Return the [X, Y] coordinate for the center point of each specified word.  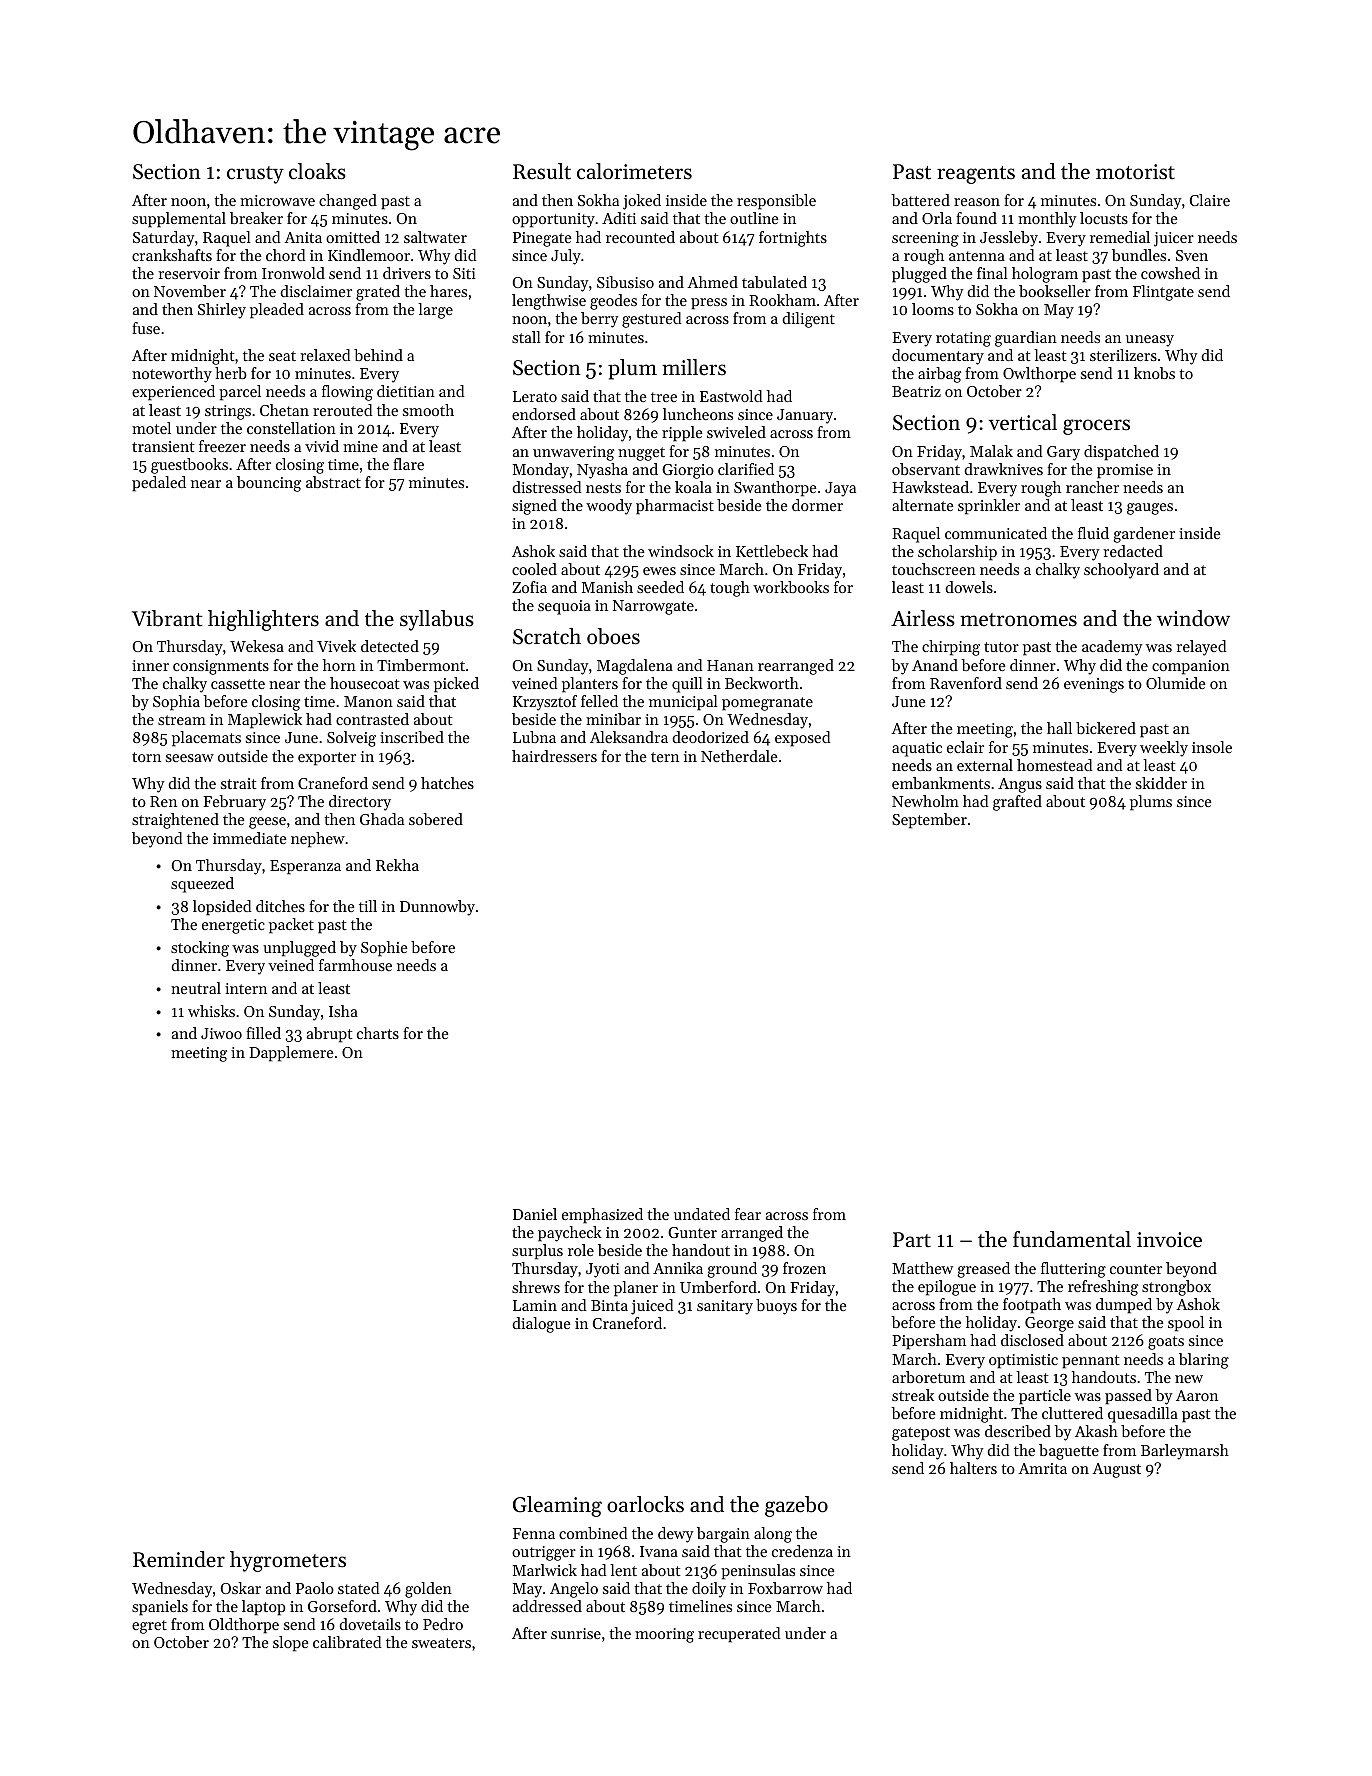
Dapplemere [291, 1054]
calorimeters [634, 171]
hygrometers [288, 1561]
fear [748, 1214]
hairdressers [554, 756]
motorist [1135, 172]
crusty [255, 175]
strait [239, 783]
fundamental [1072, 1239]
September [929, 821]
